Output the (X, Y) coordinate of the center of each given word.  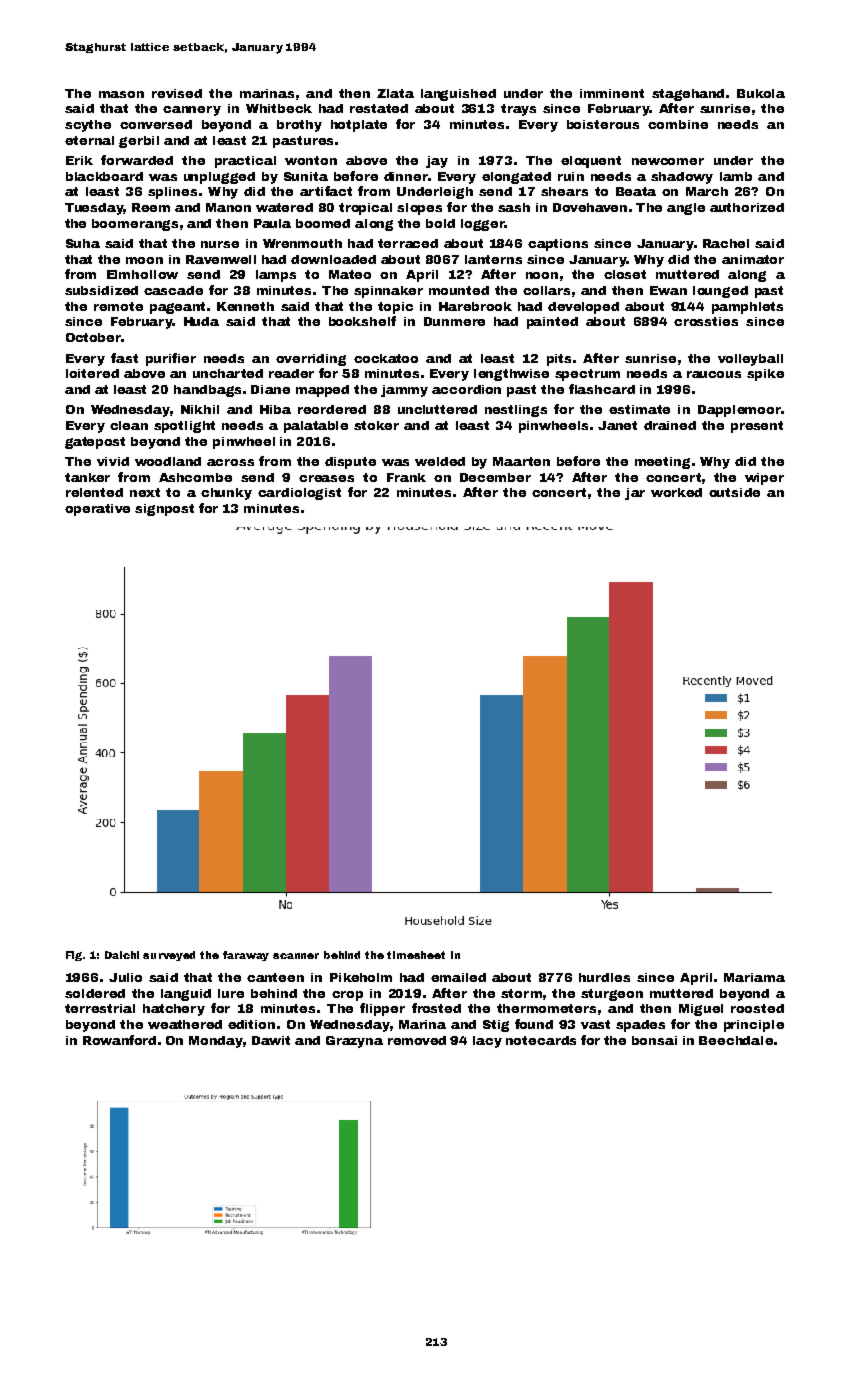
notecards (541, 1040)
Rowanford (119, 1040)
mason (121, 94)
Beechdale (736, 1040)
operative (97, 510)
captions (558, 245)
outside (734, 492)
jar (635, 494)
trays (518, 110)
